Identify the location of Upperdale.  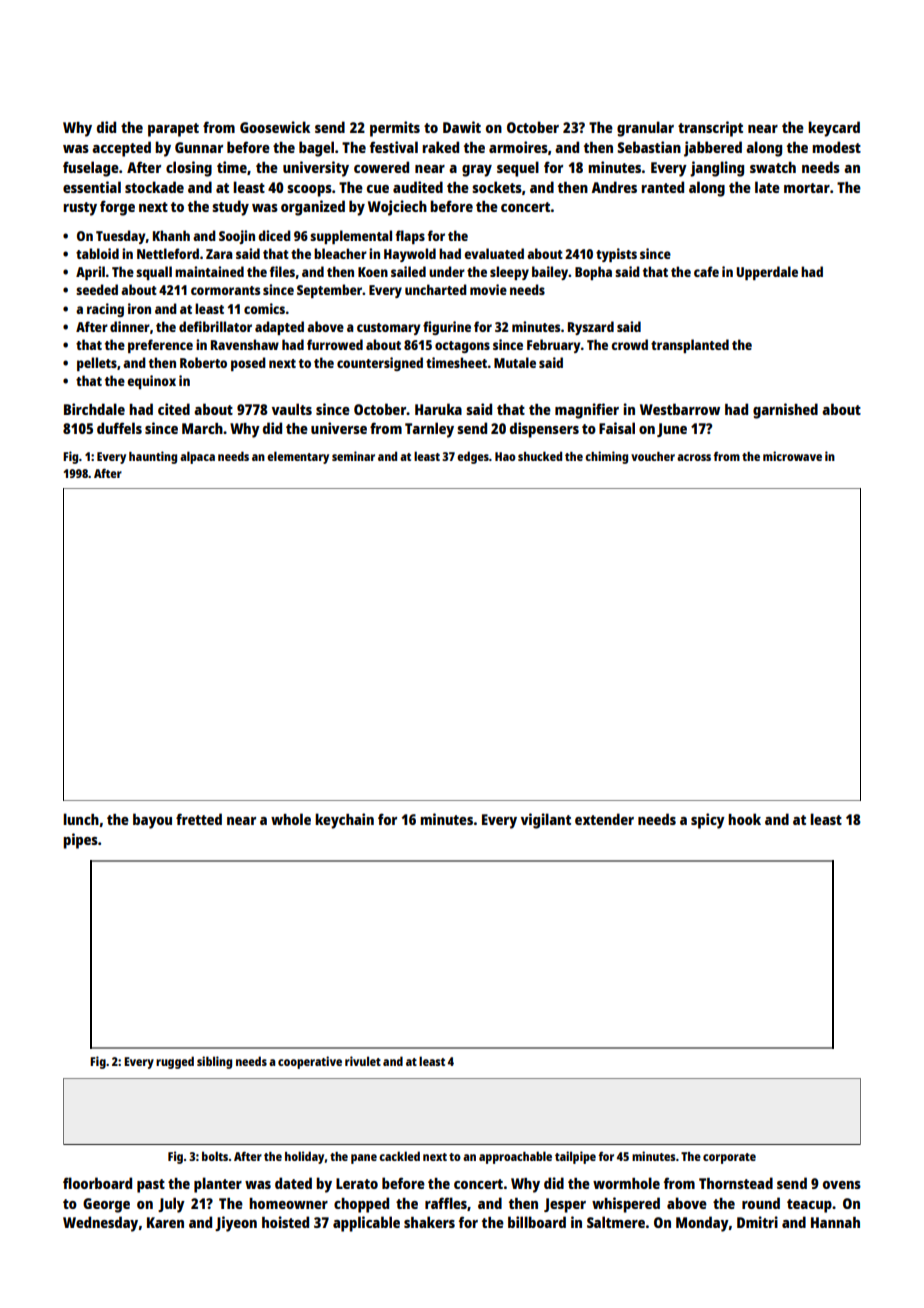
(767, 273).
